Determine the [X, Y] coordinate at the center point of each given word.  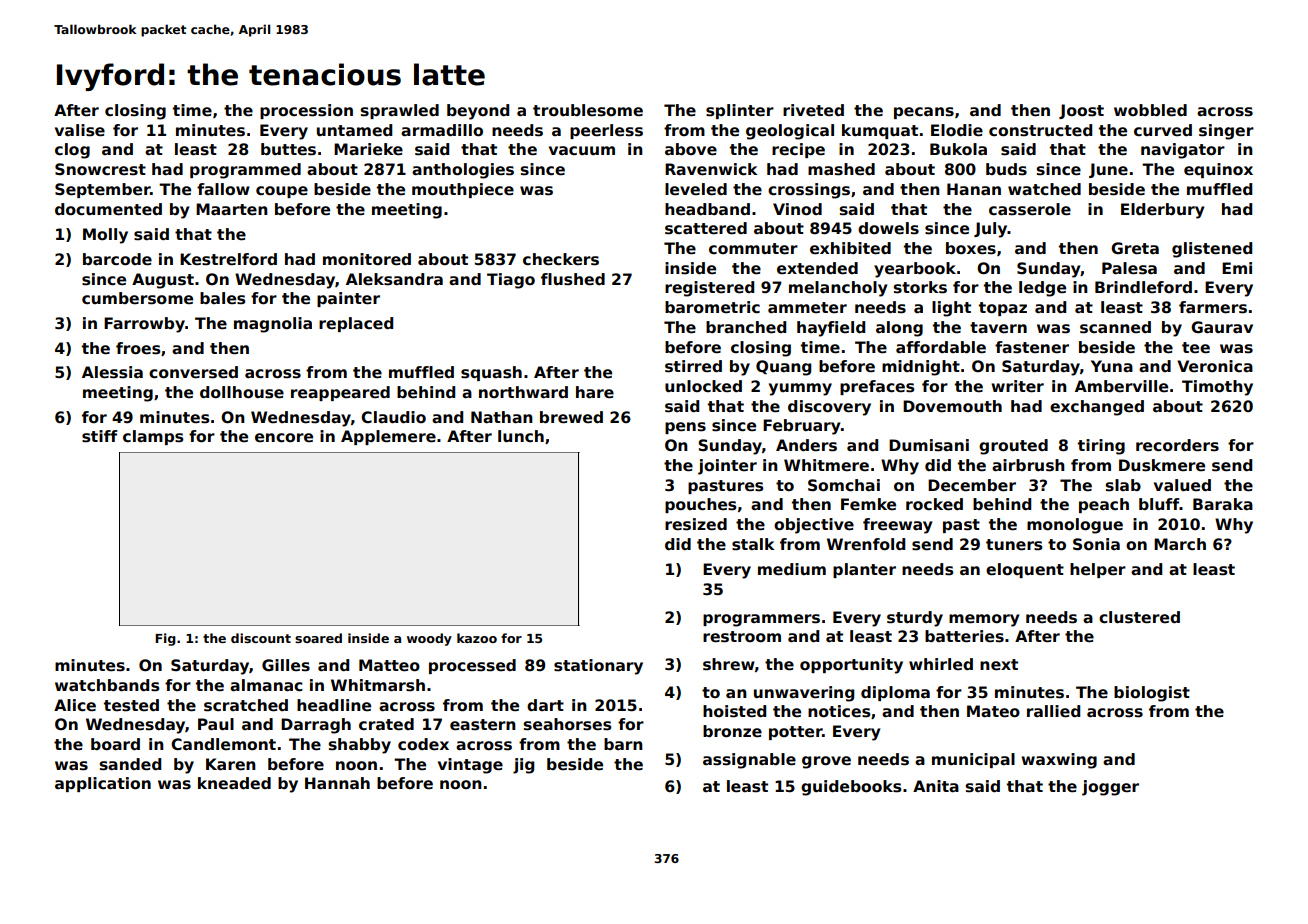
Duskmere [1162, 465]
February [801, 427]
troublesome [588, 110]
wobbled [1150, 110]
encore [284, 438]
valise [80, 130]
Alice [75, 705]
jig [523, 766]
